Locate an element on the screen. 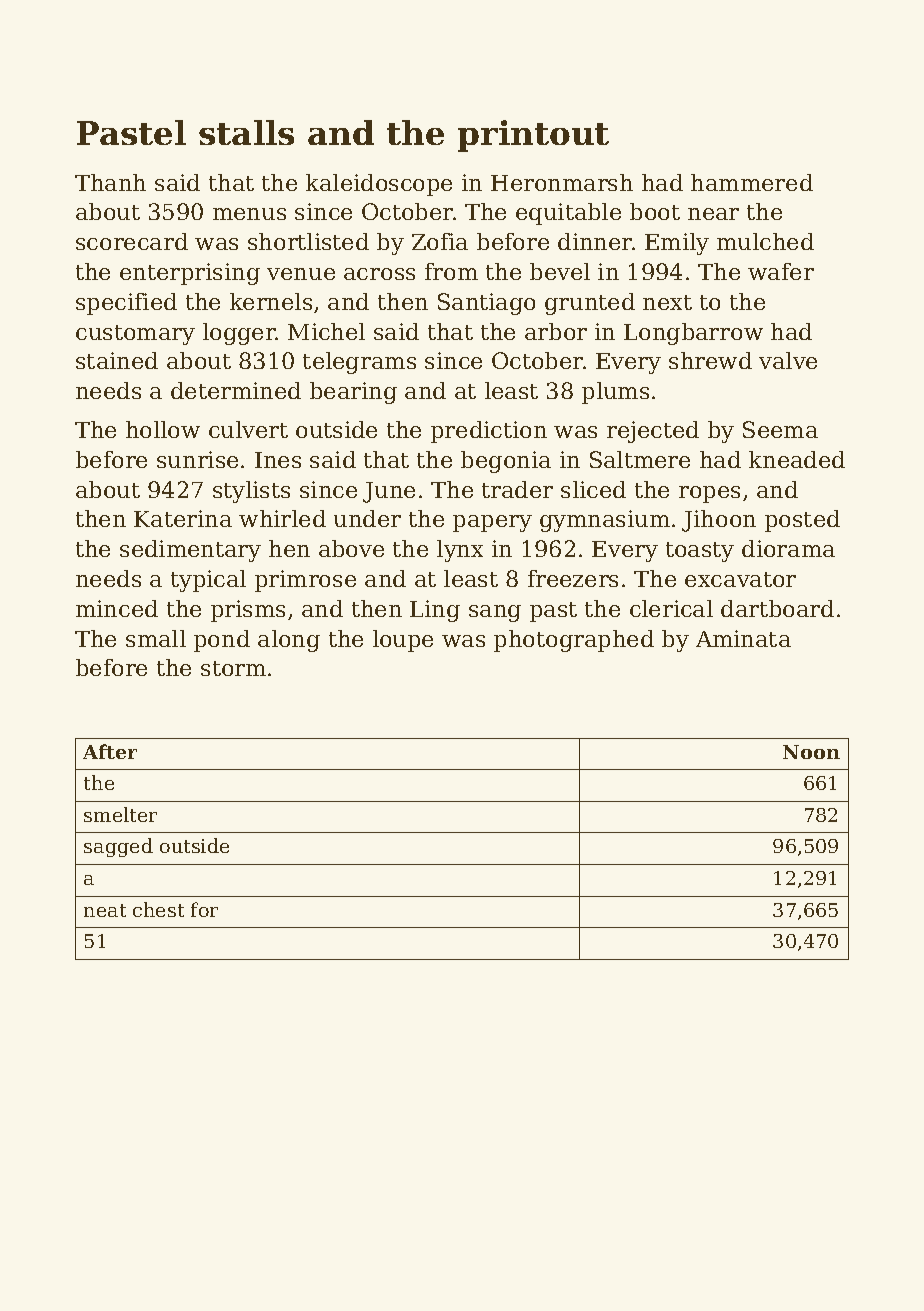 The height and width of the screenshot is (1311, 924). Zofia is located at coordinates (440, 241).
